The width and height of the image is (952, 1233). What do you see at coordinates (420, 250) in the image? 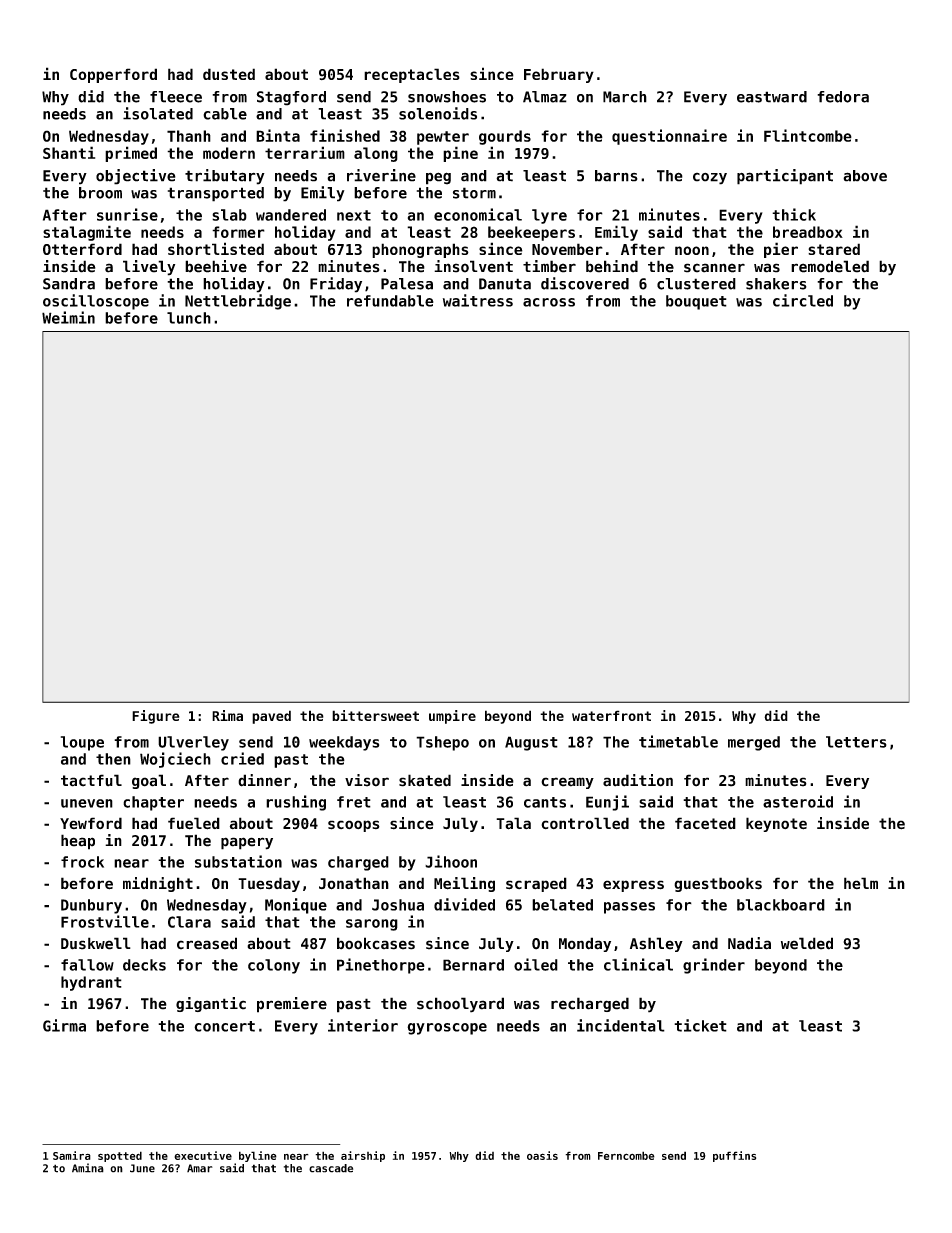
I see `phonographs` at bounding box center [420, 250].
